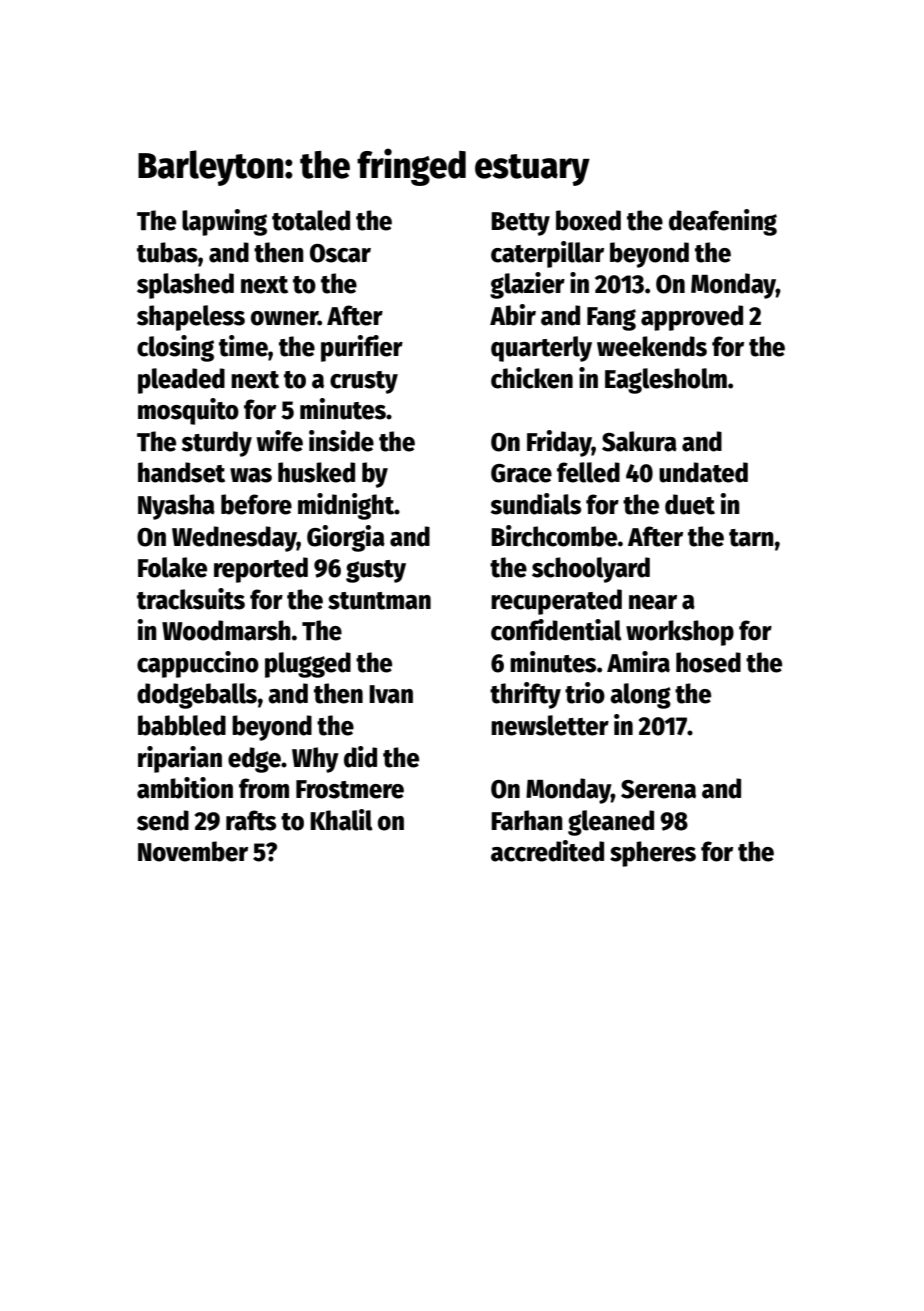 The image size is (924, 1311). Describe the element at coordinates (284, 318) in the screenshot. I see `owner` at that location.
